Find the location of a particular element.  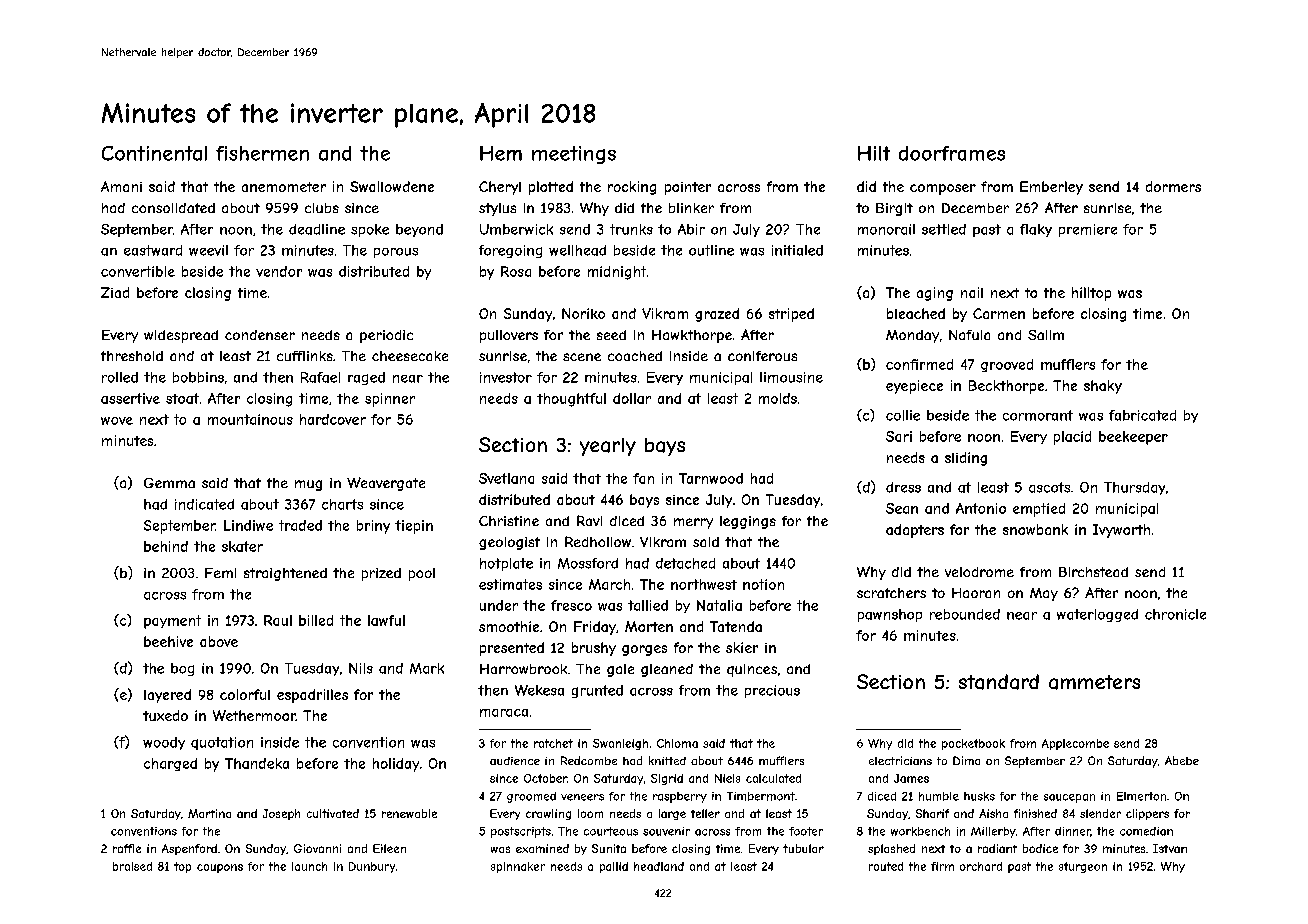

chronicle is located at coordinates (1175, 614).
